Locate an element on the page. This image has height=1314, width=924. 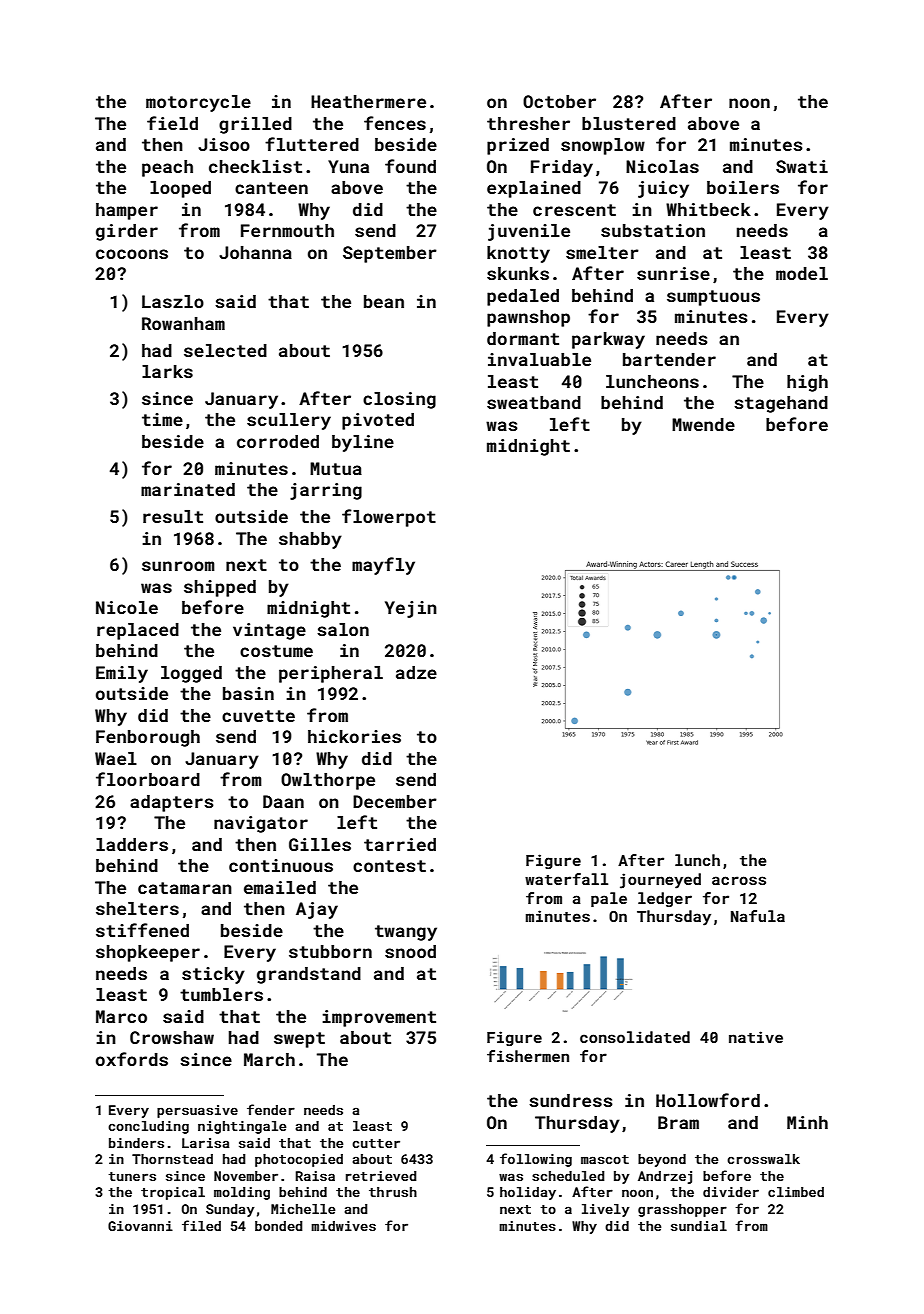
Nafula is located at coordinates (758, 916).
